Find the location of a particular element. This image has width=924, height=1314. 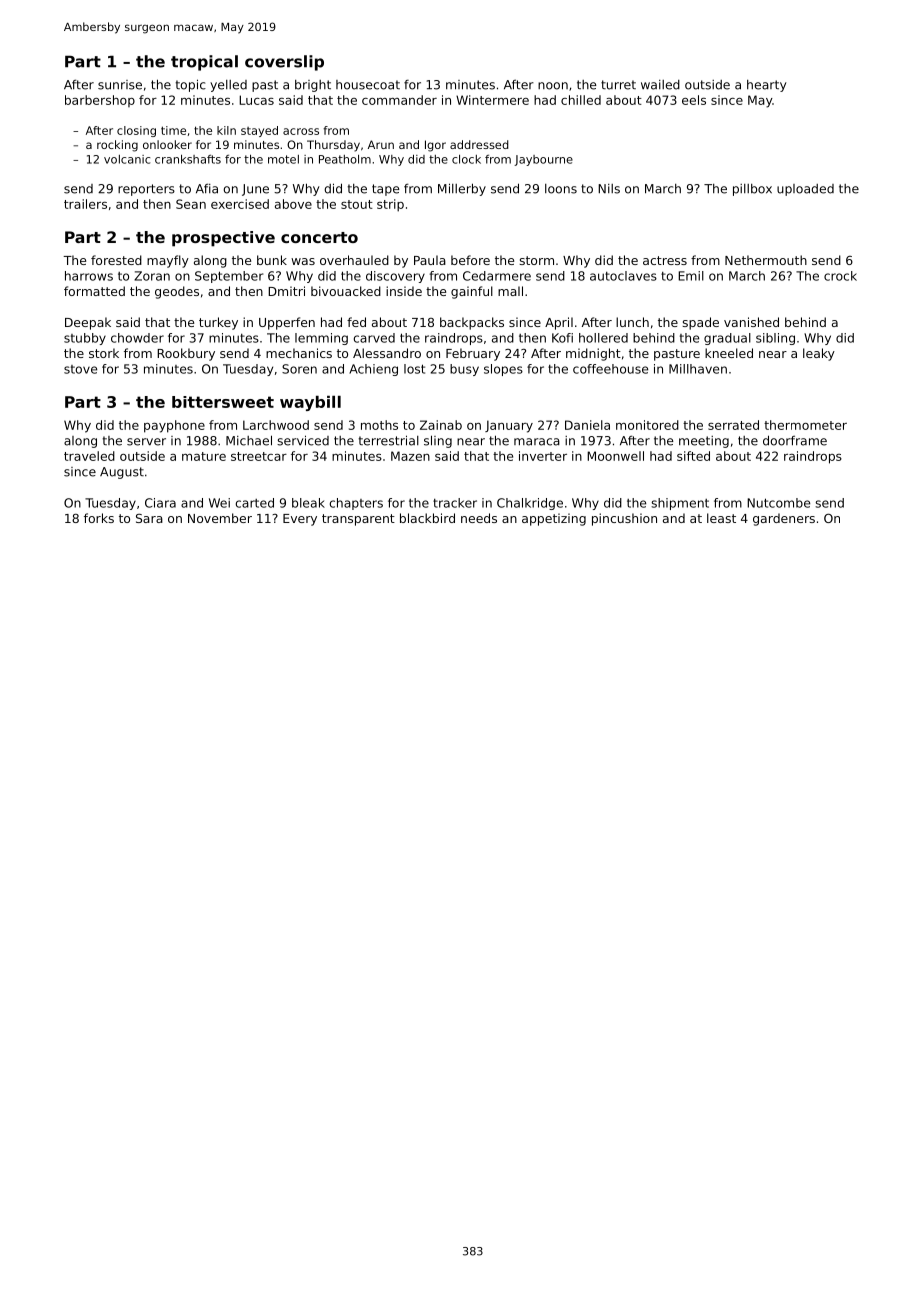

vanished is located at coordinates (751, 322).
